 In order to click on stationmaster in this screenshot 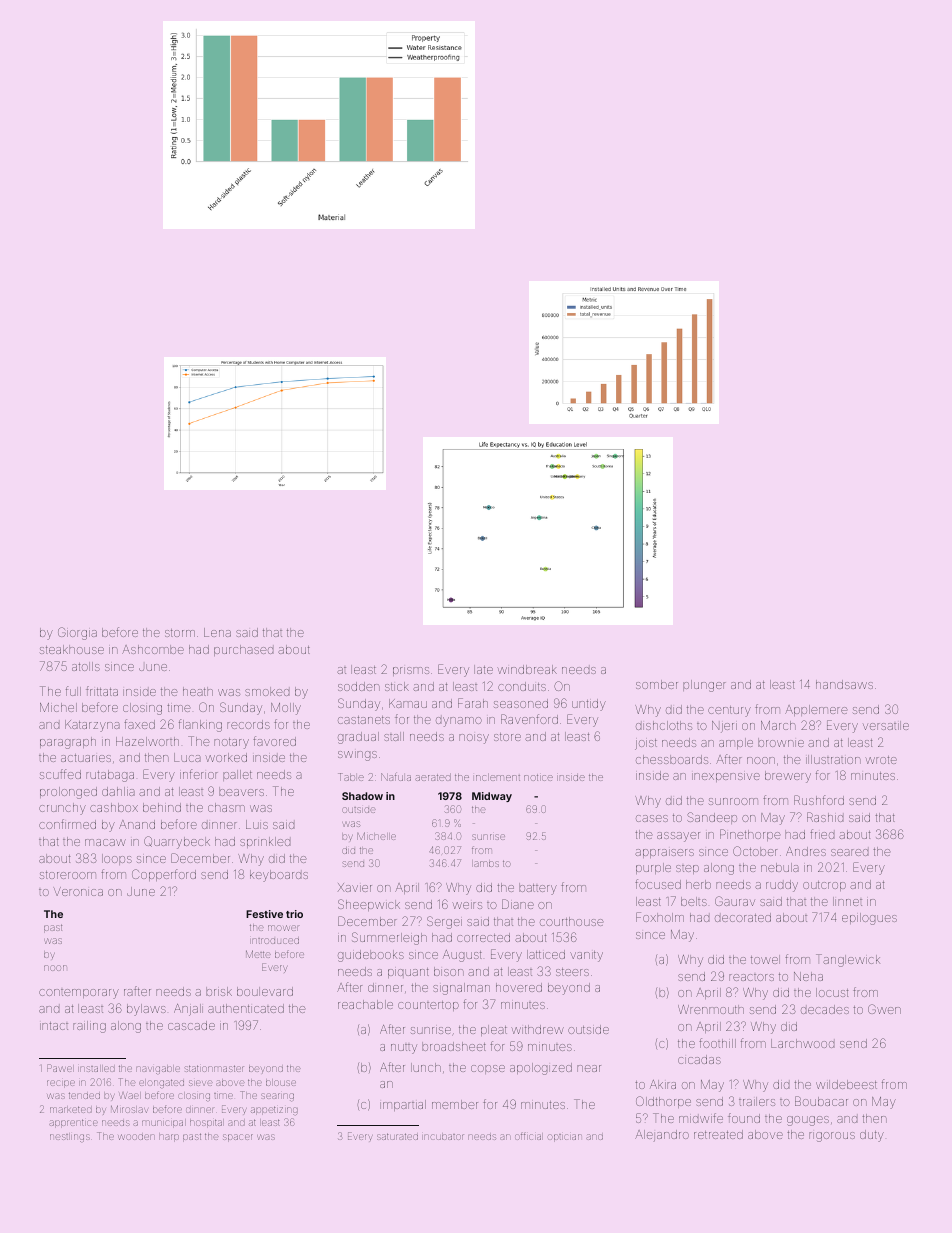, I will do `click(214, 1068)`.
